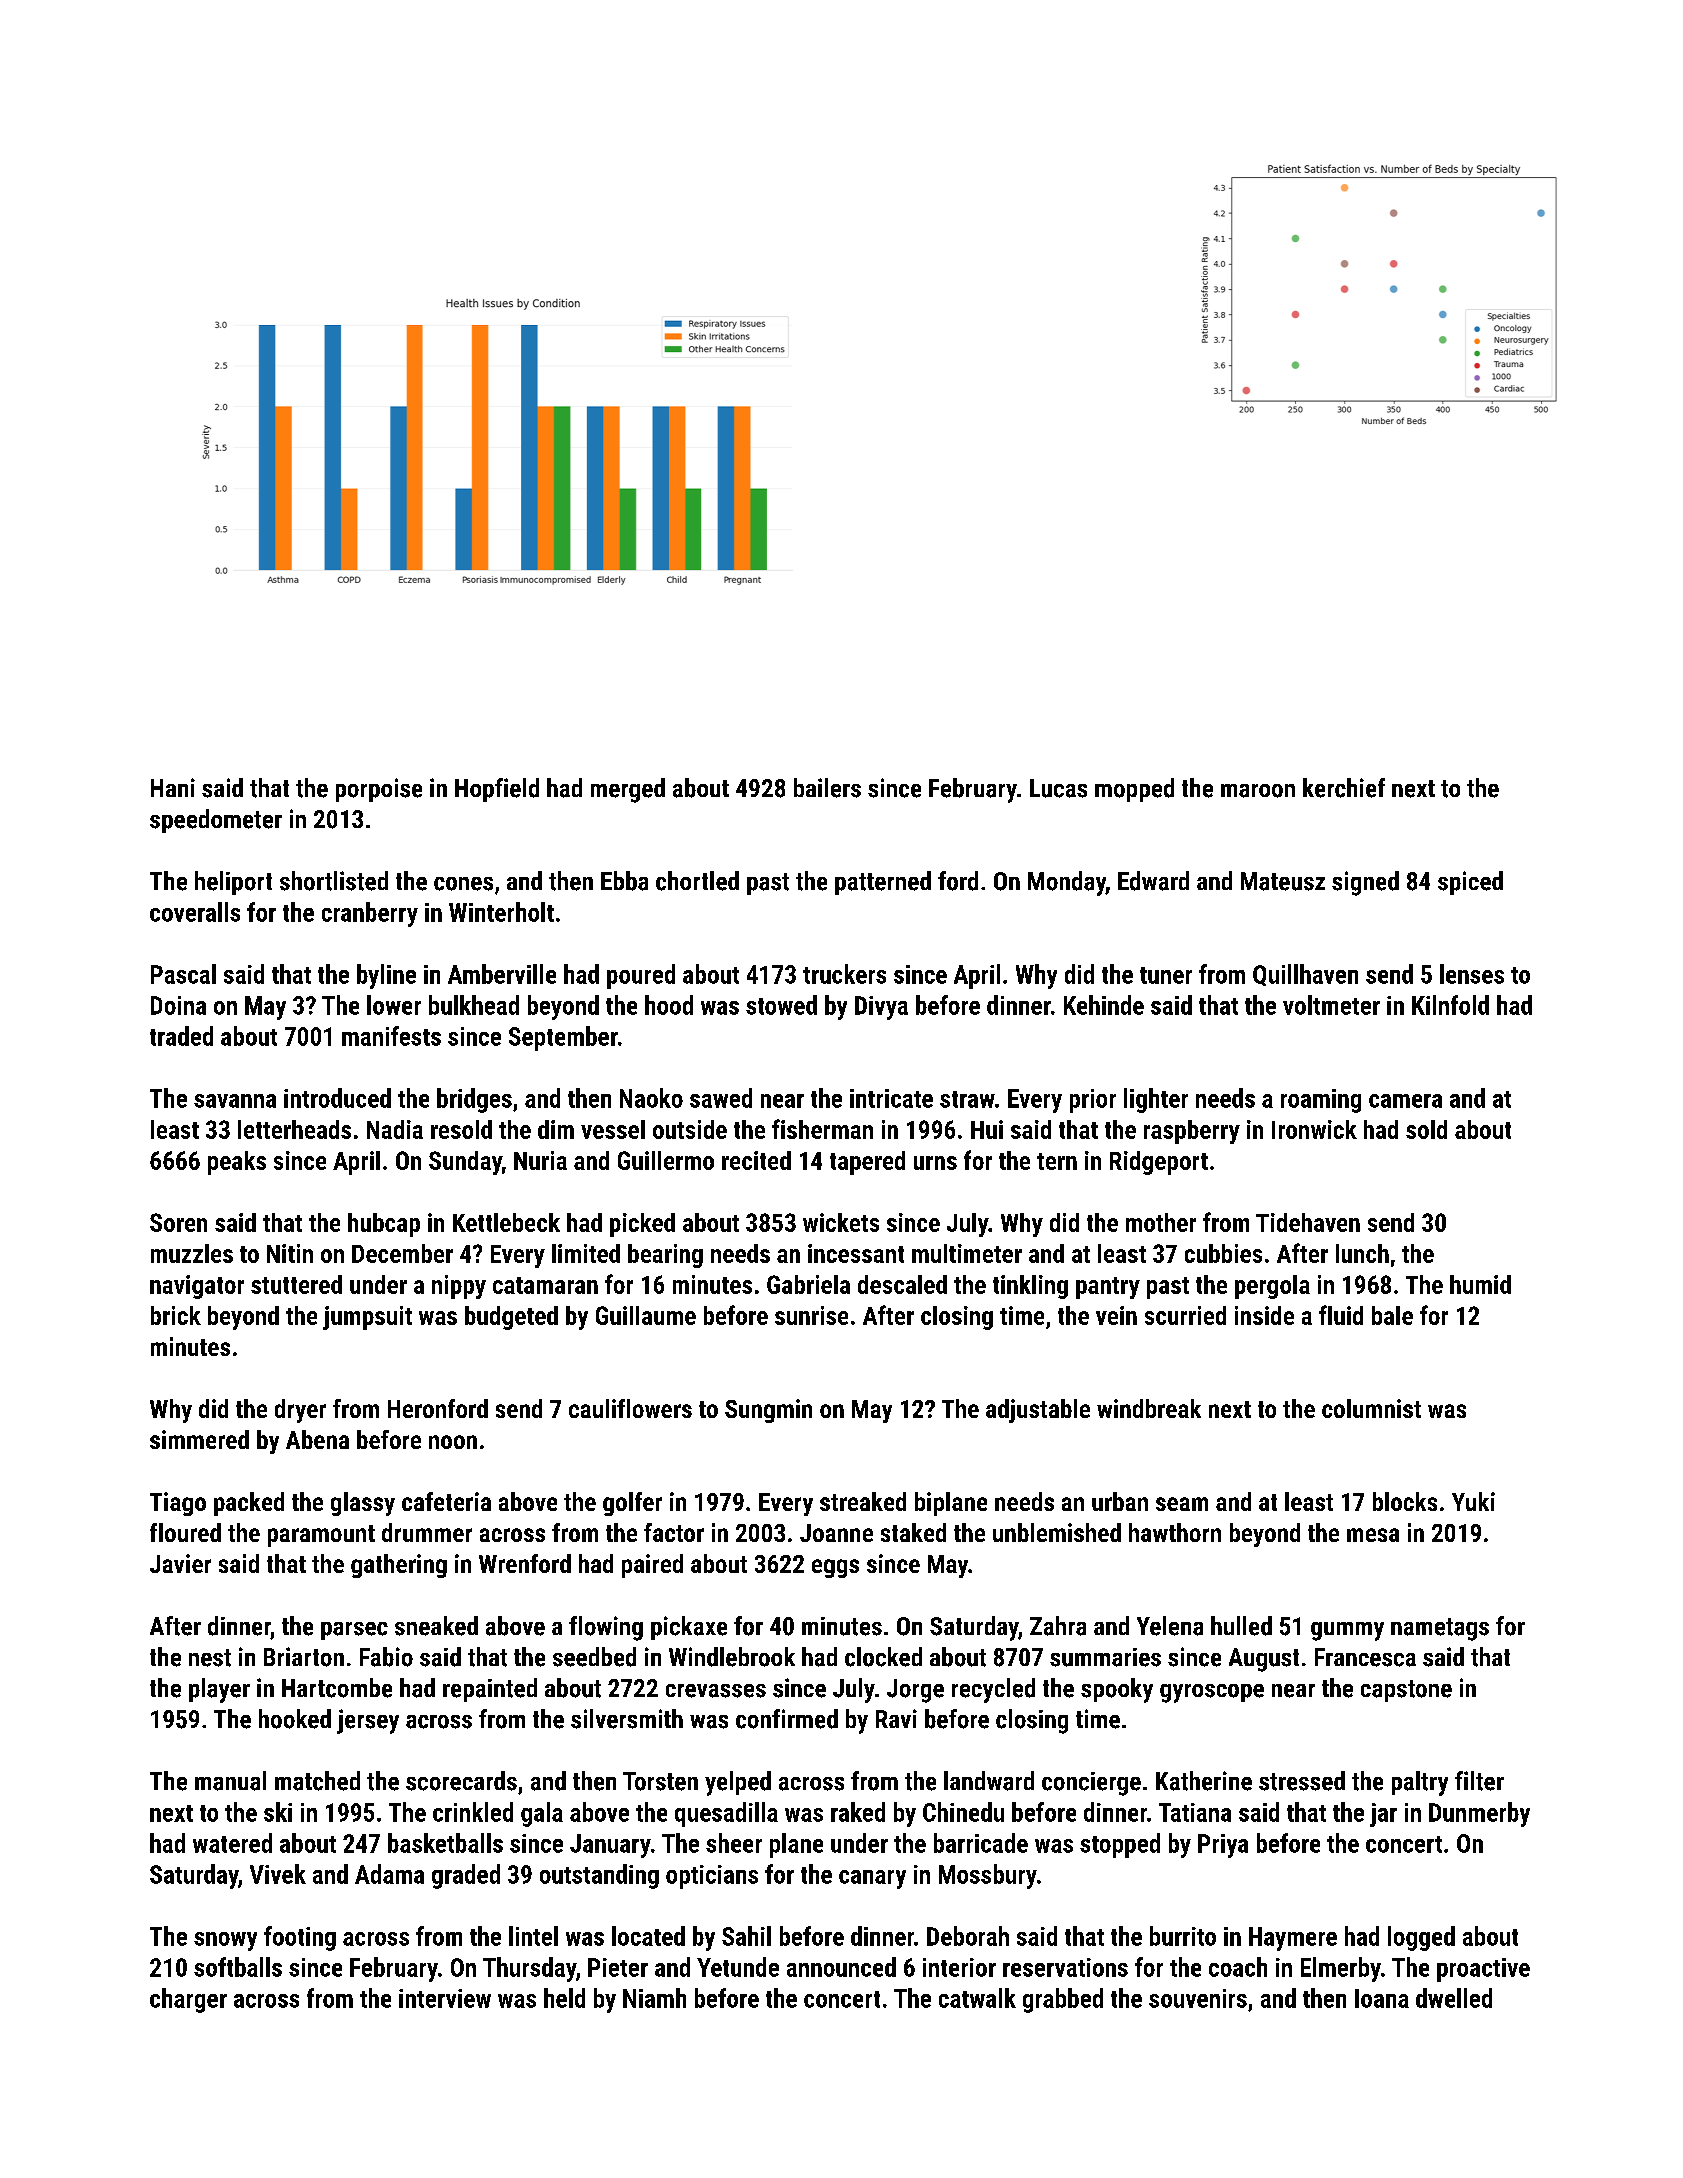 This image has height=2178, width=1683. What do you see at coordinates (935, 1163) in the image?
I see `urns` at bounding box center [935, 1163].
